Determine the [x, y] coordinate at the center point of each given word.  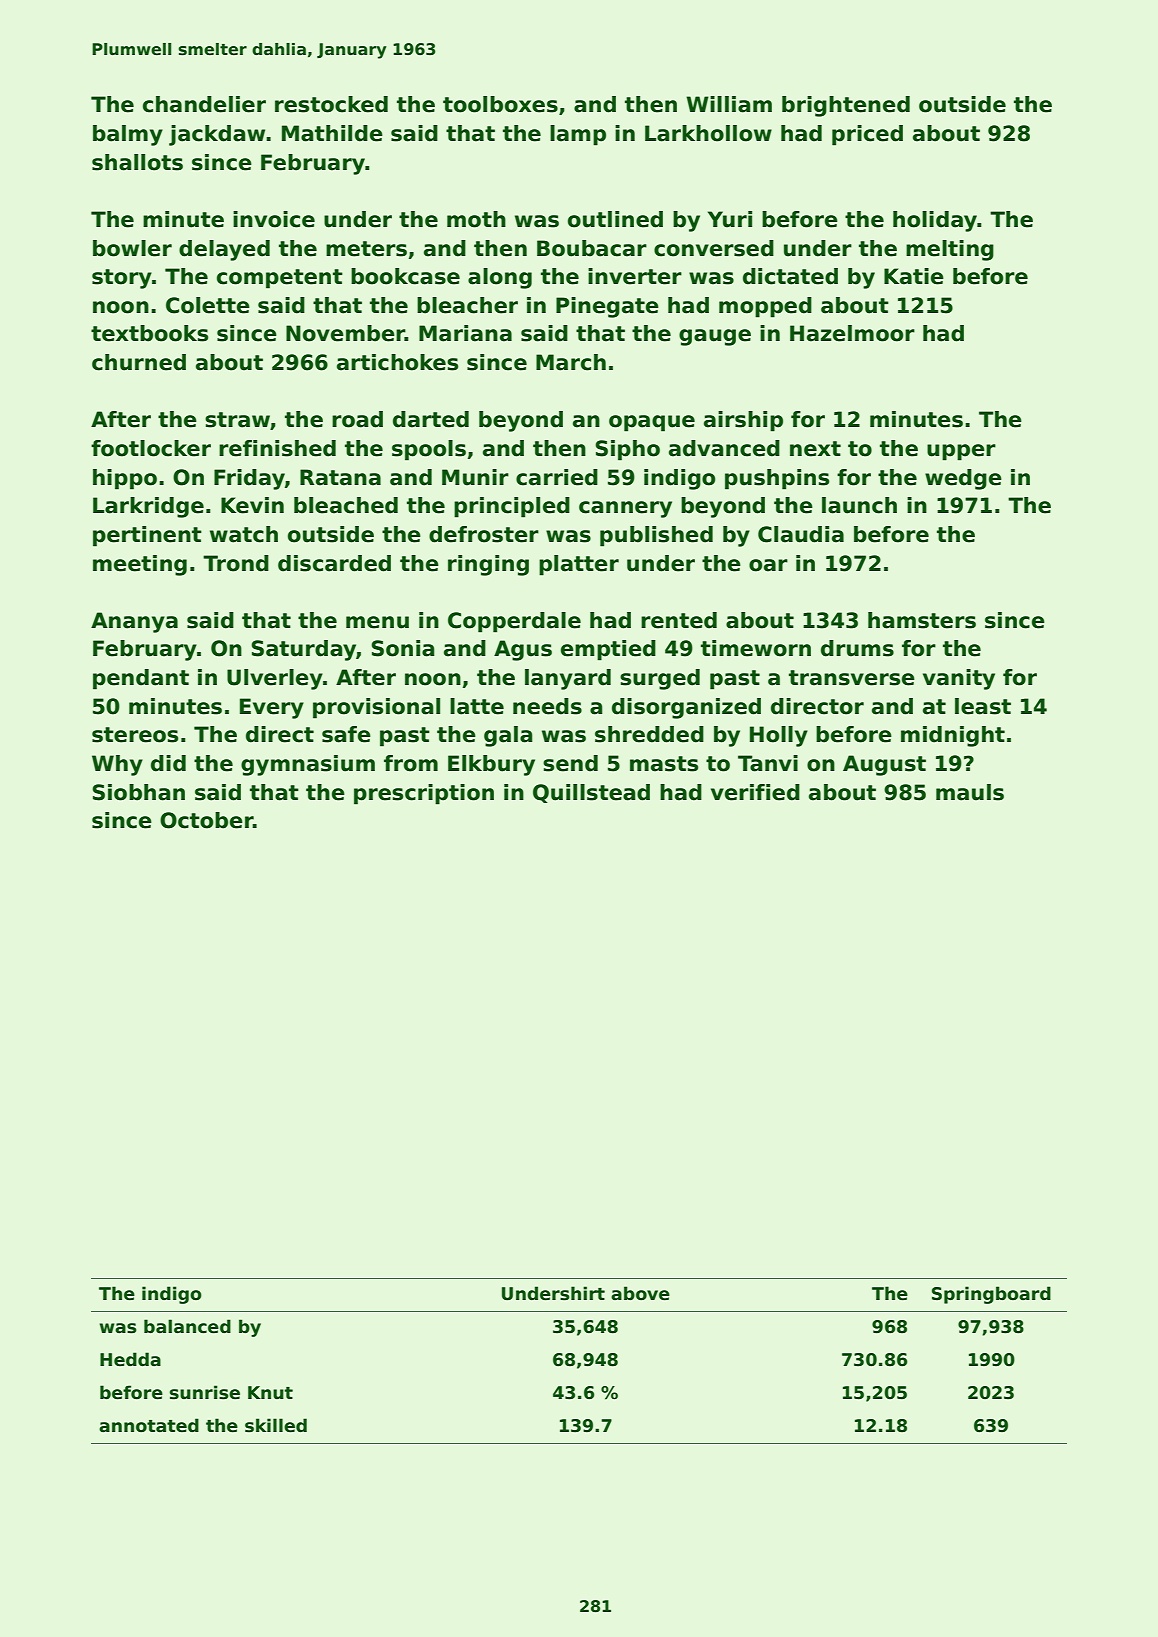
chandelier [204, 104]
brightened [846, 106]
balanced [187, 1326]
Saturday [304, 650]
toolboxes [500, 104]
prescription [424, 794]
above [640, 1293]
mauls [970, 792]
